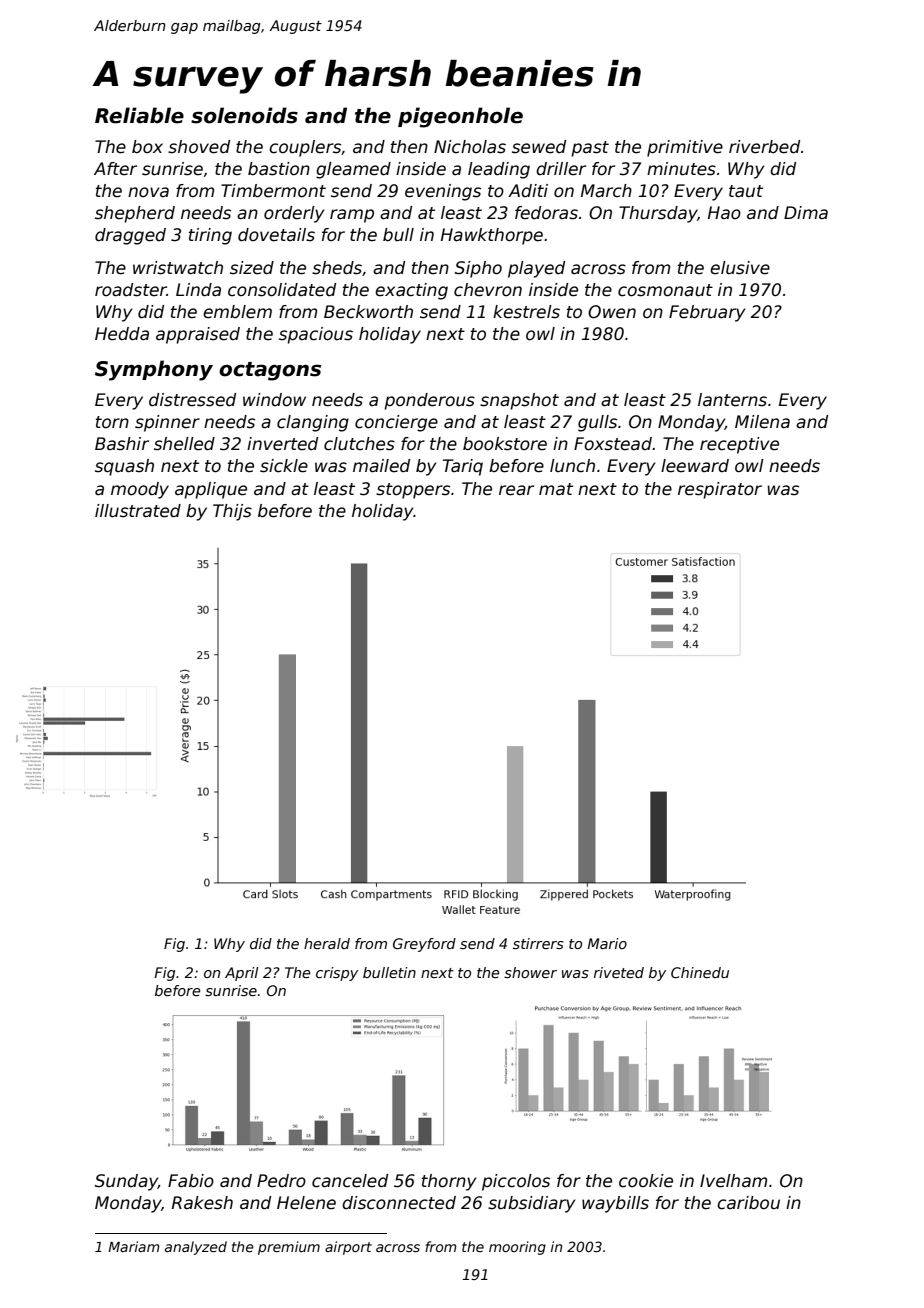  Describe the element at coordinates (460, 117) in the image. I see `pigeonhole` at that location.
